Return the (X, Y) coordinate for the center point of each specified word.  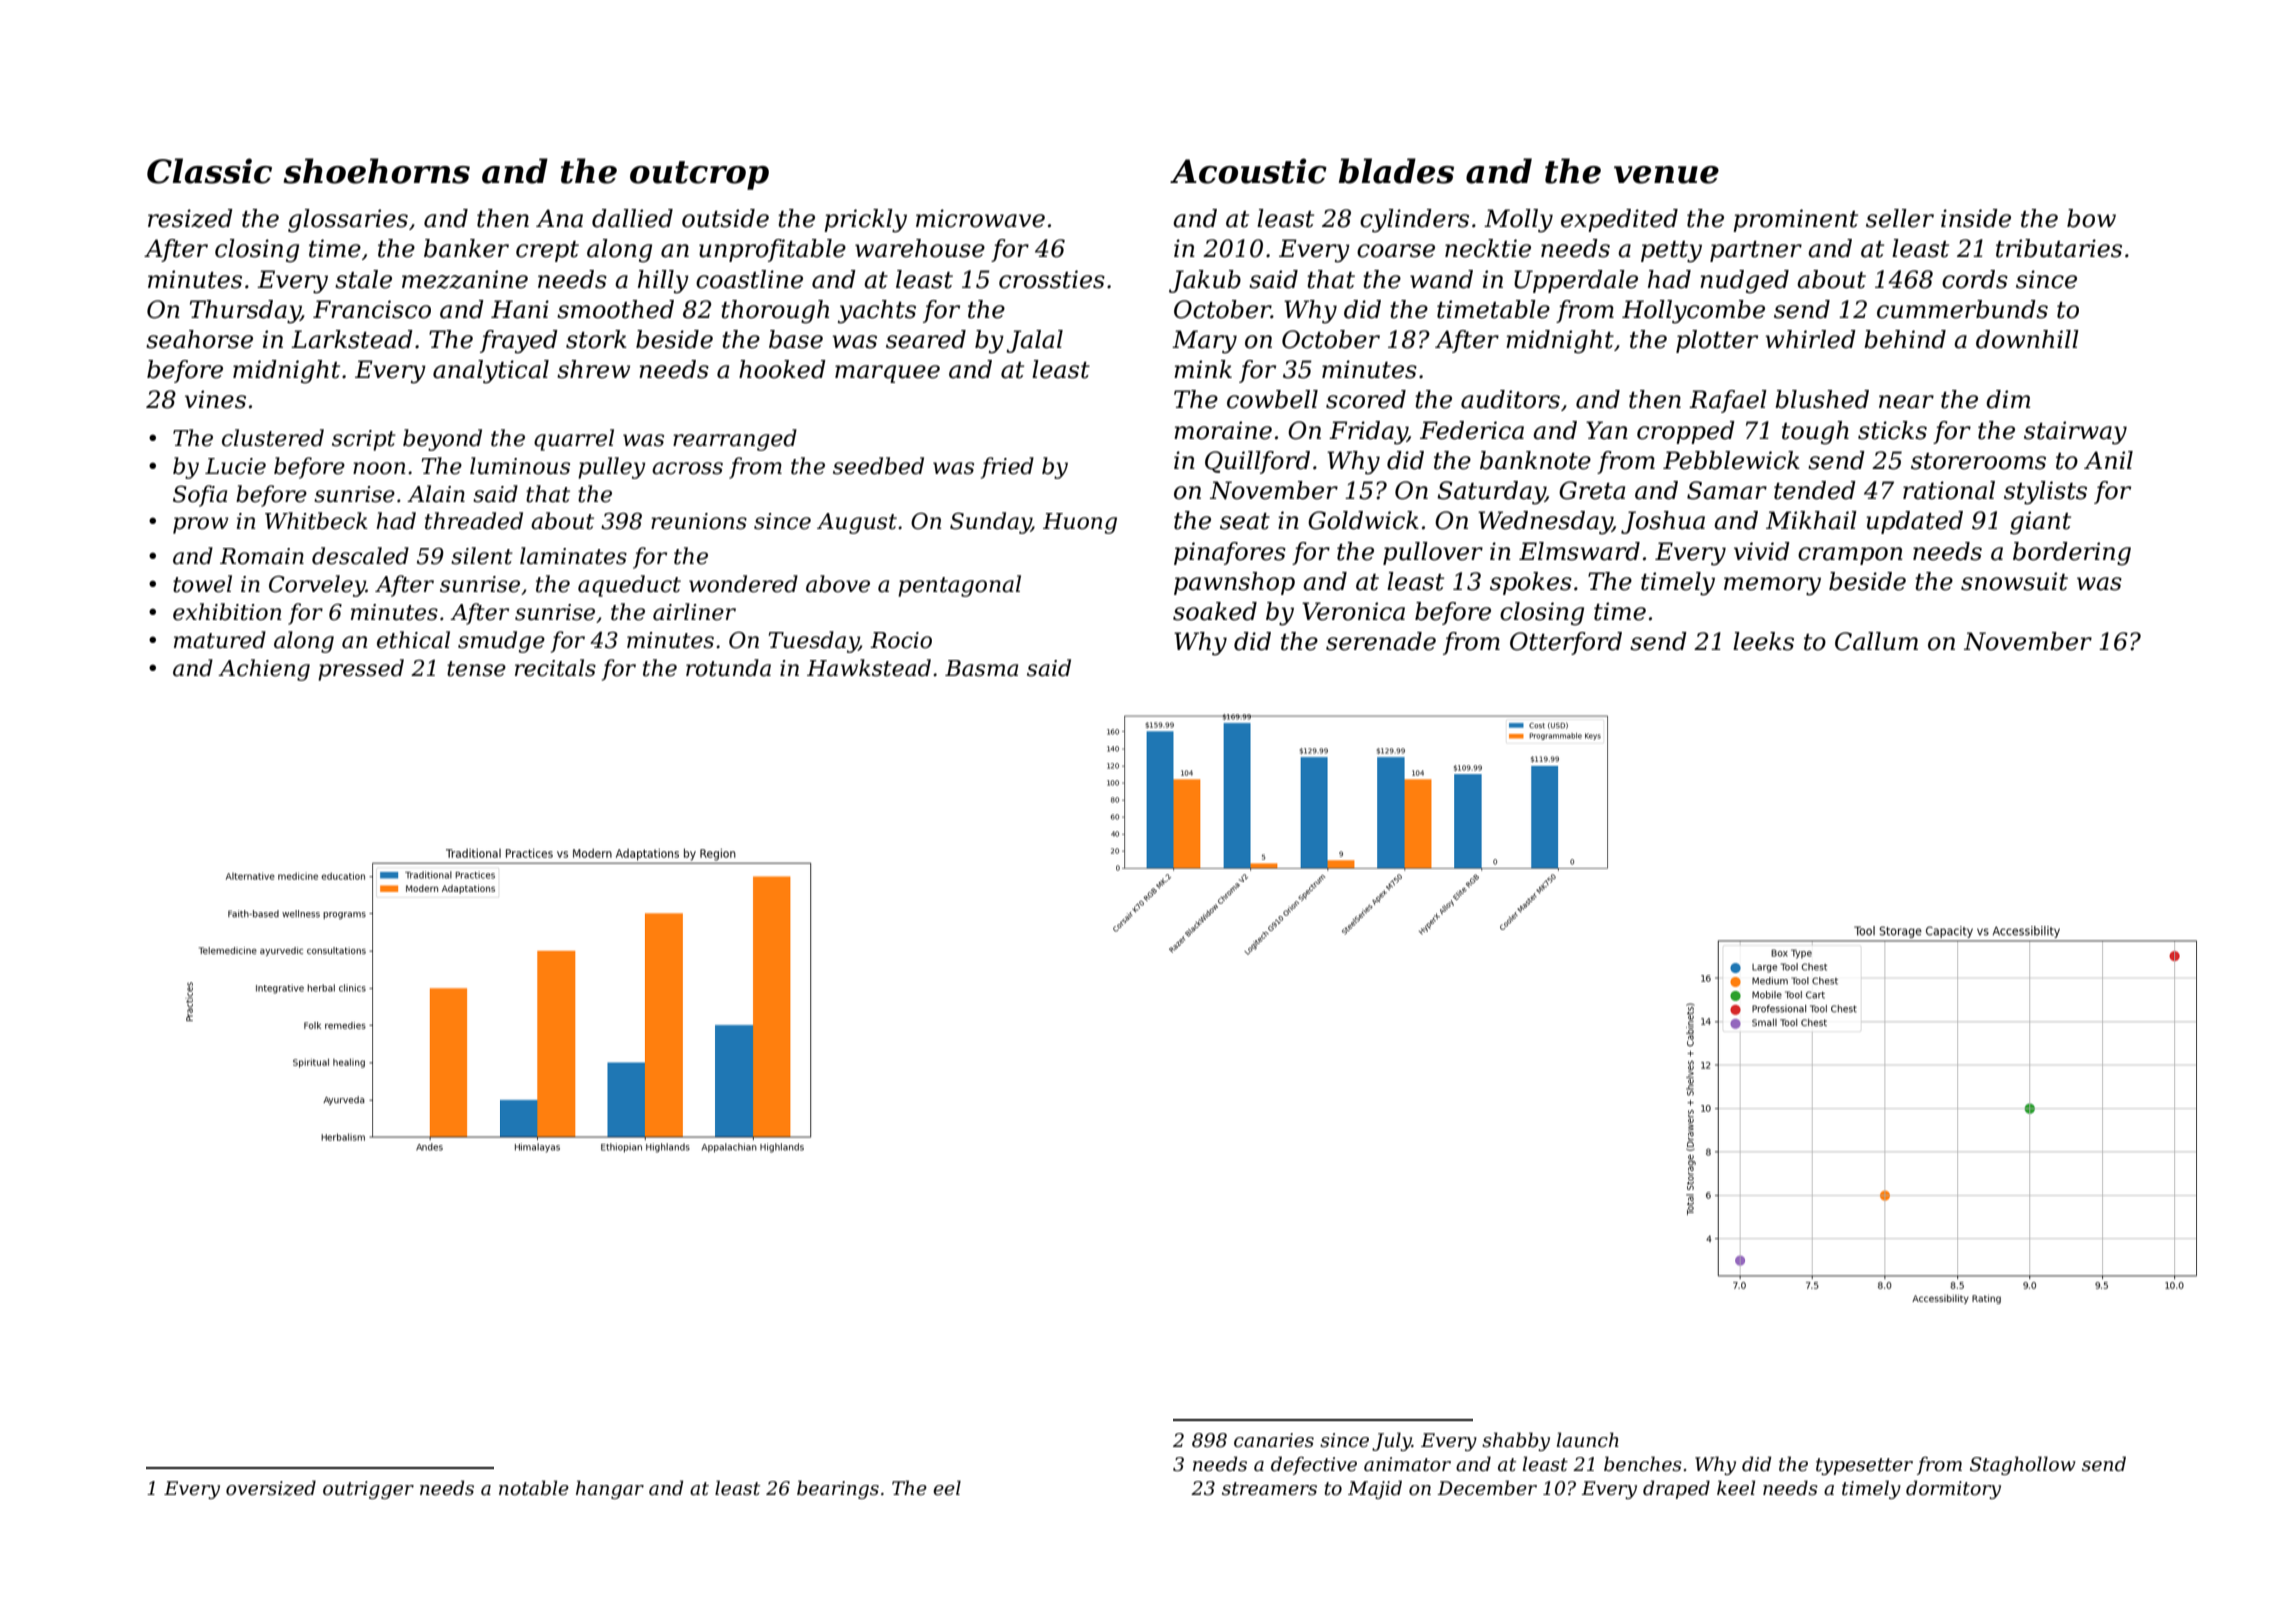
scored (1366, 399)
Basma (981, 668)
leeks (1763, 641)
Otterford (1566, 643)
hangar (610, 1489)
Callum (1876, 641)
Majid (1375, 1489)
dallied (632, 218)
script (364, 440)
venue (1666, 175)
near (1906, 402)
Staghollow (2023, 1465)
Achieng (264, 670)
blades (1396, 171)
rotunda (728, 668)
